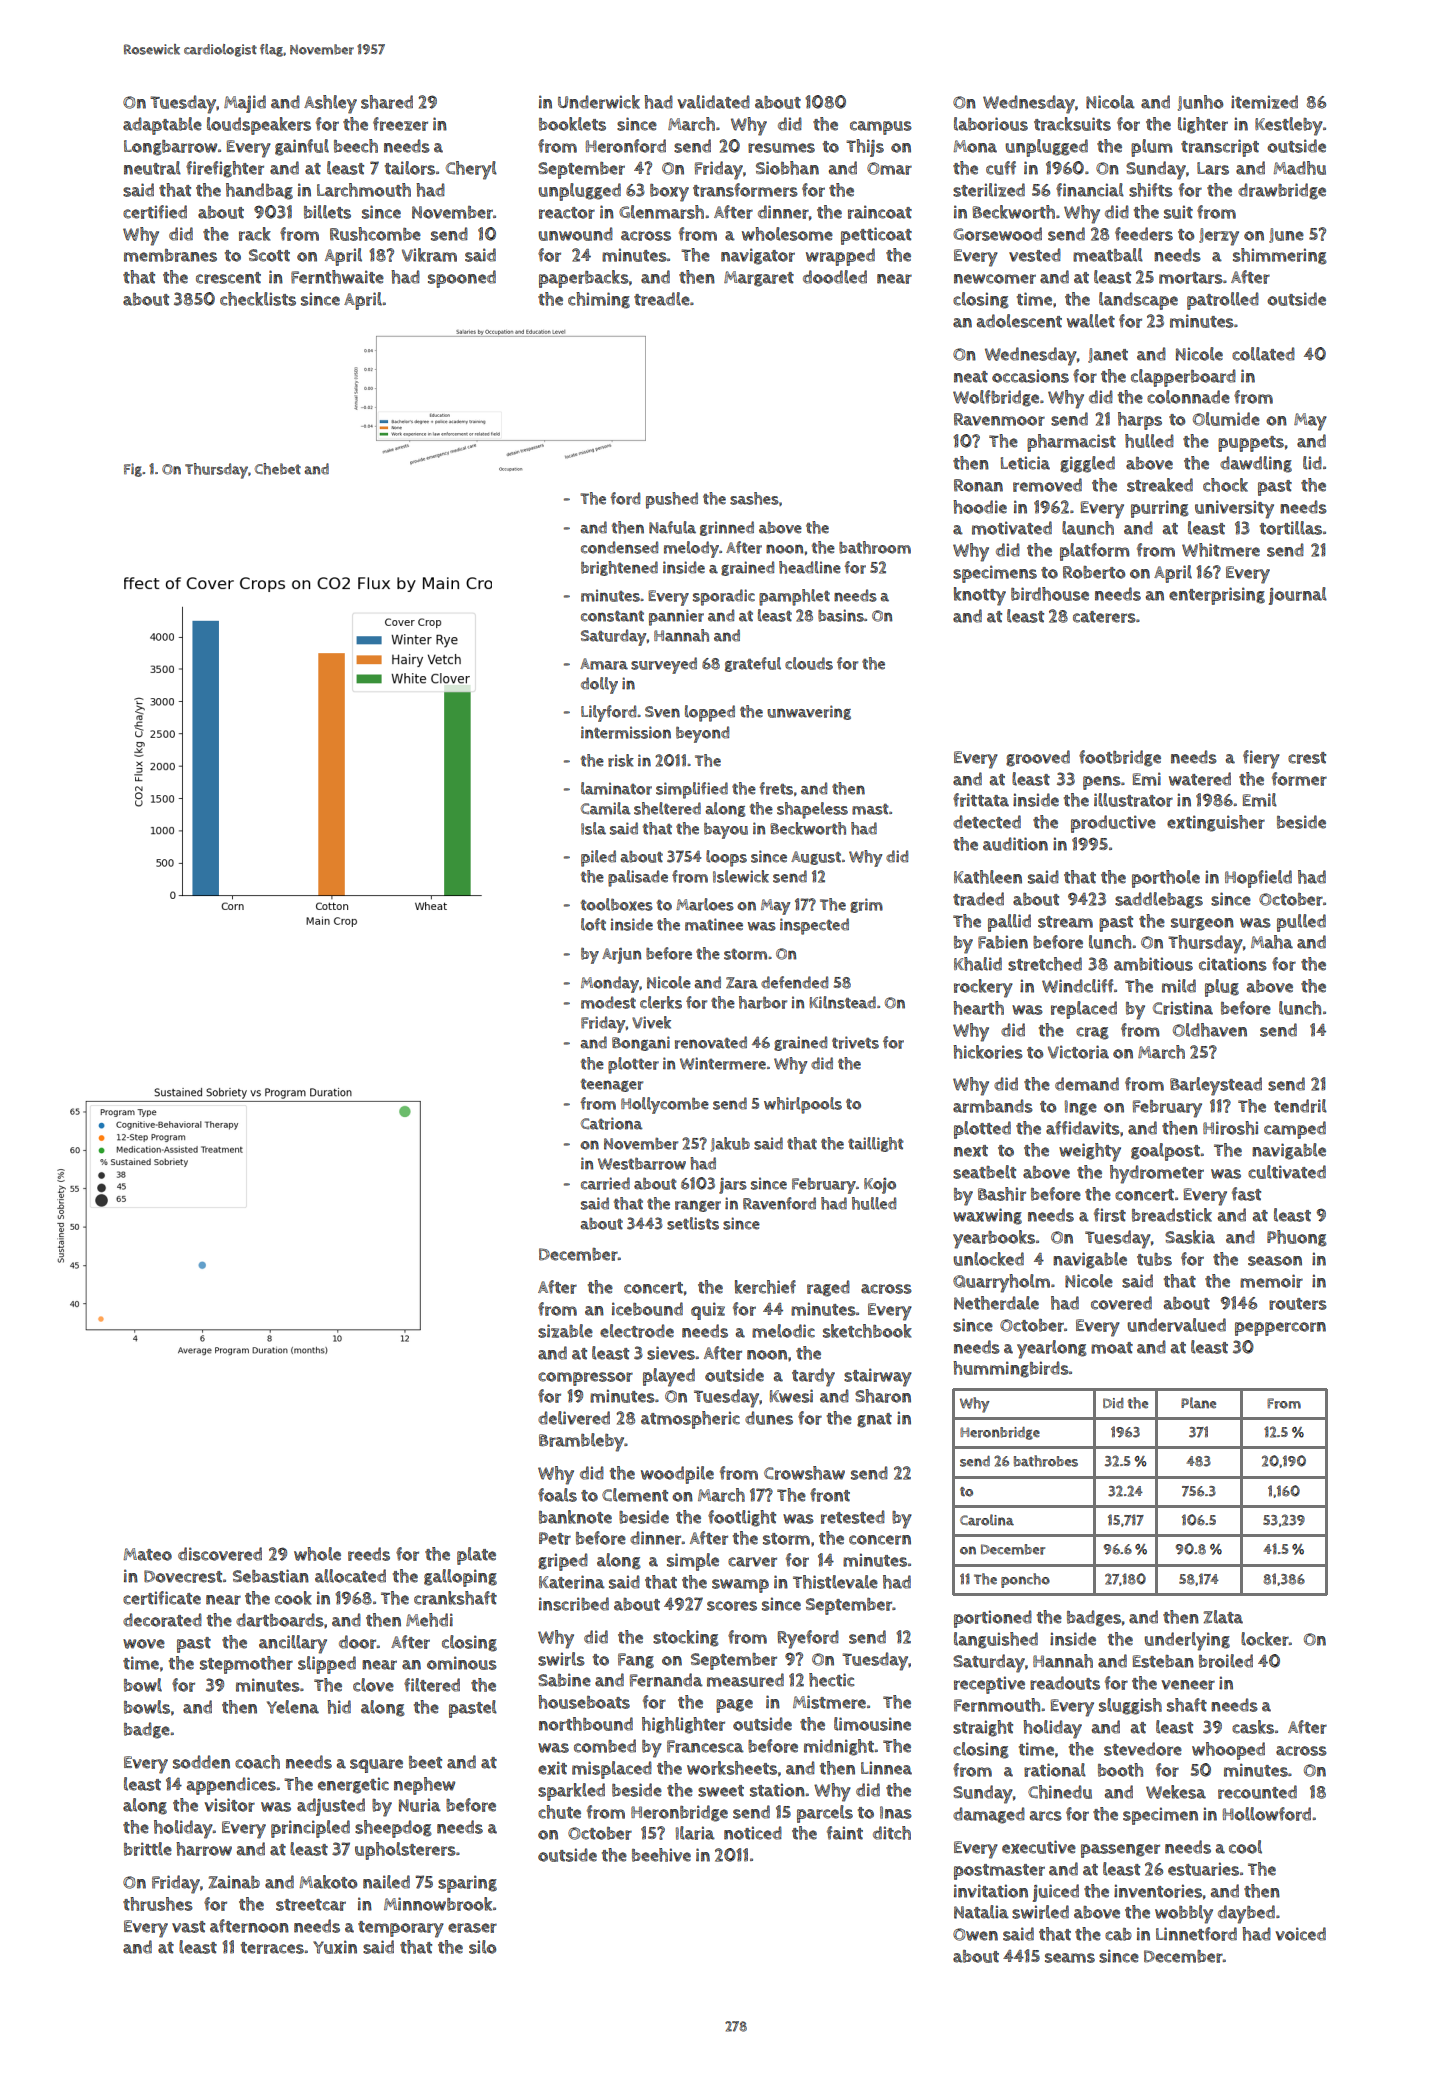 The height and width of the document is (2100, 1450). What do you see at coordinates (234, 1882) in the document?
I see `Zainab` at bounding box center [234, 1882].
